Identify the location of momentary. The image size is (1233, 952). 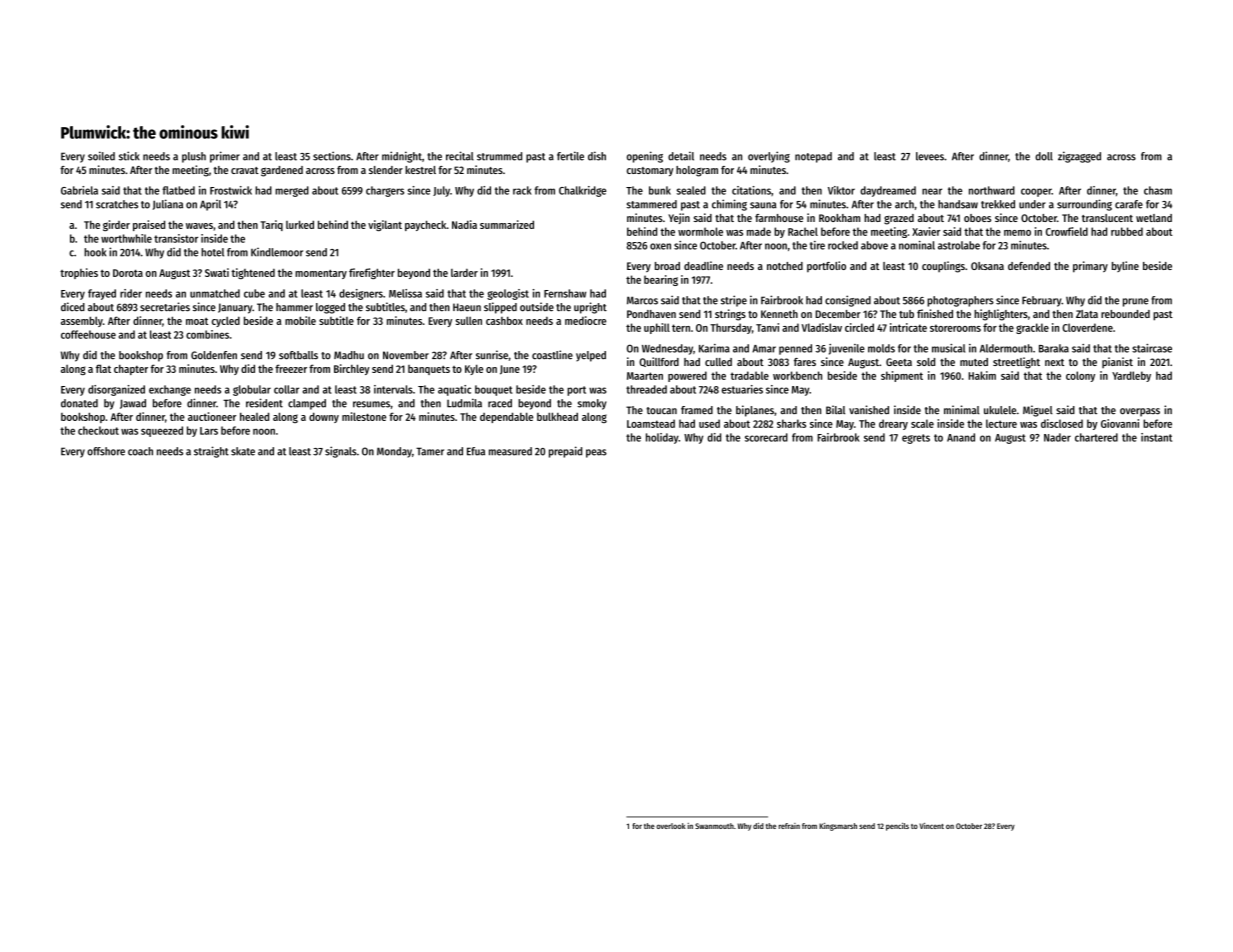
(321, 274).
